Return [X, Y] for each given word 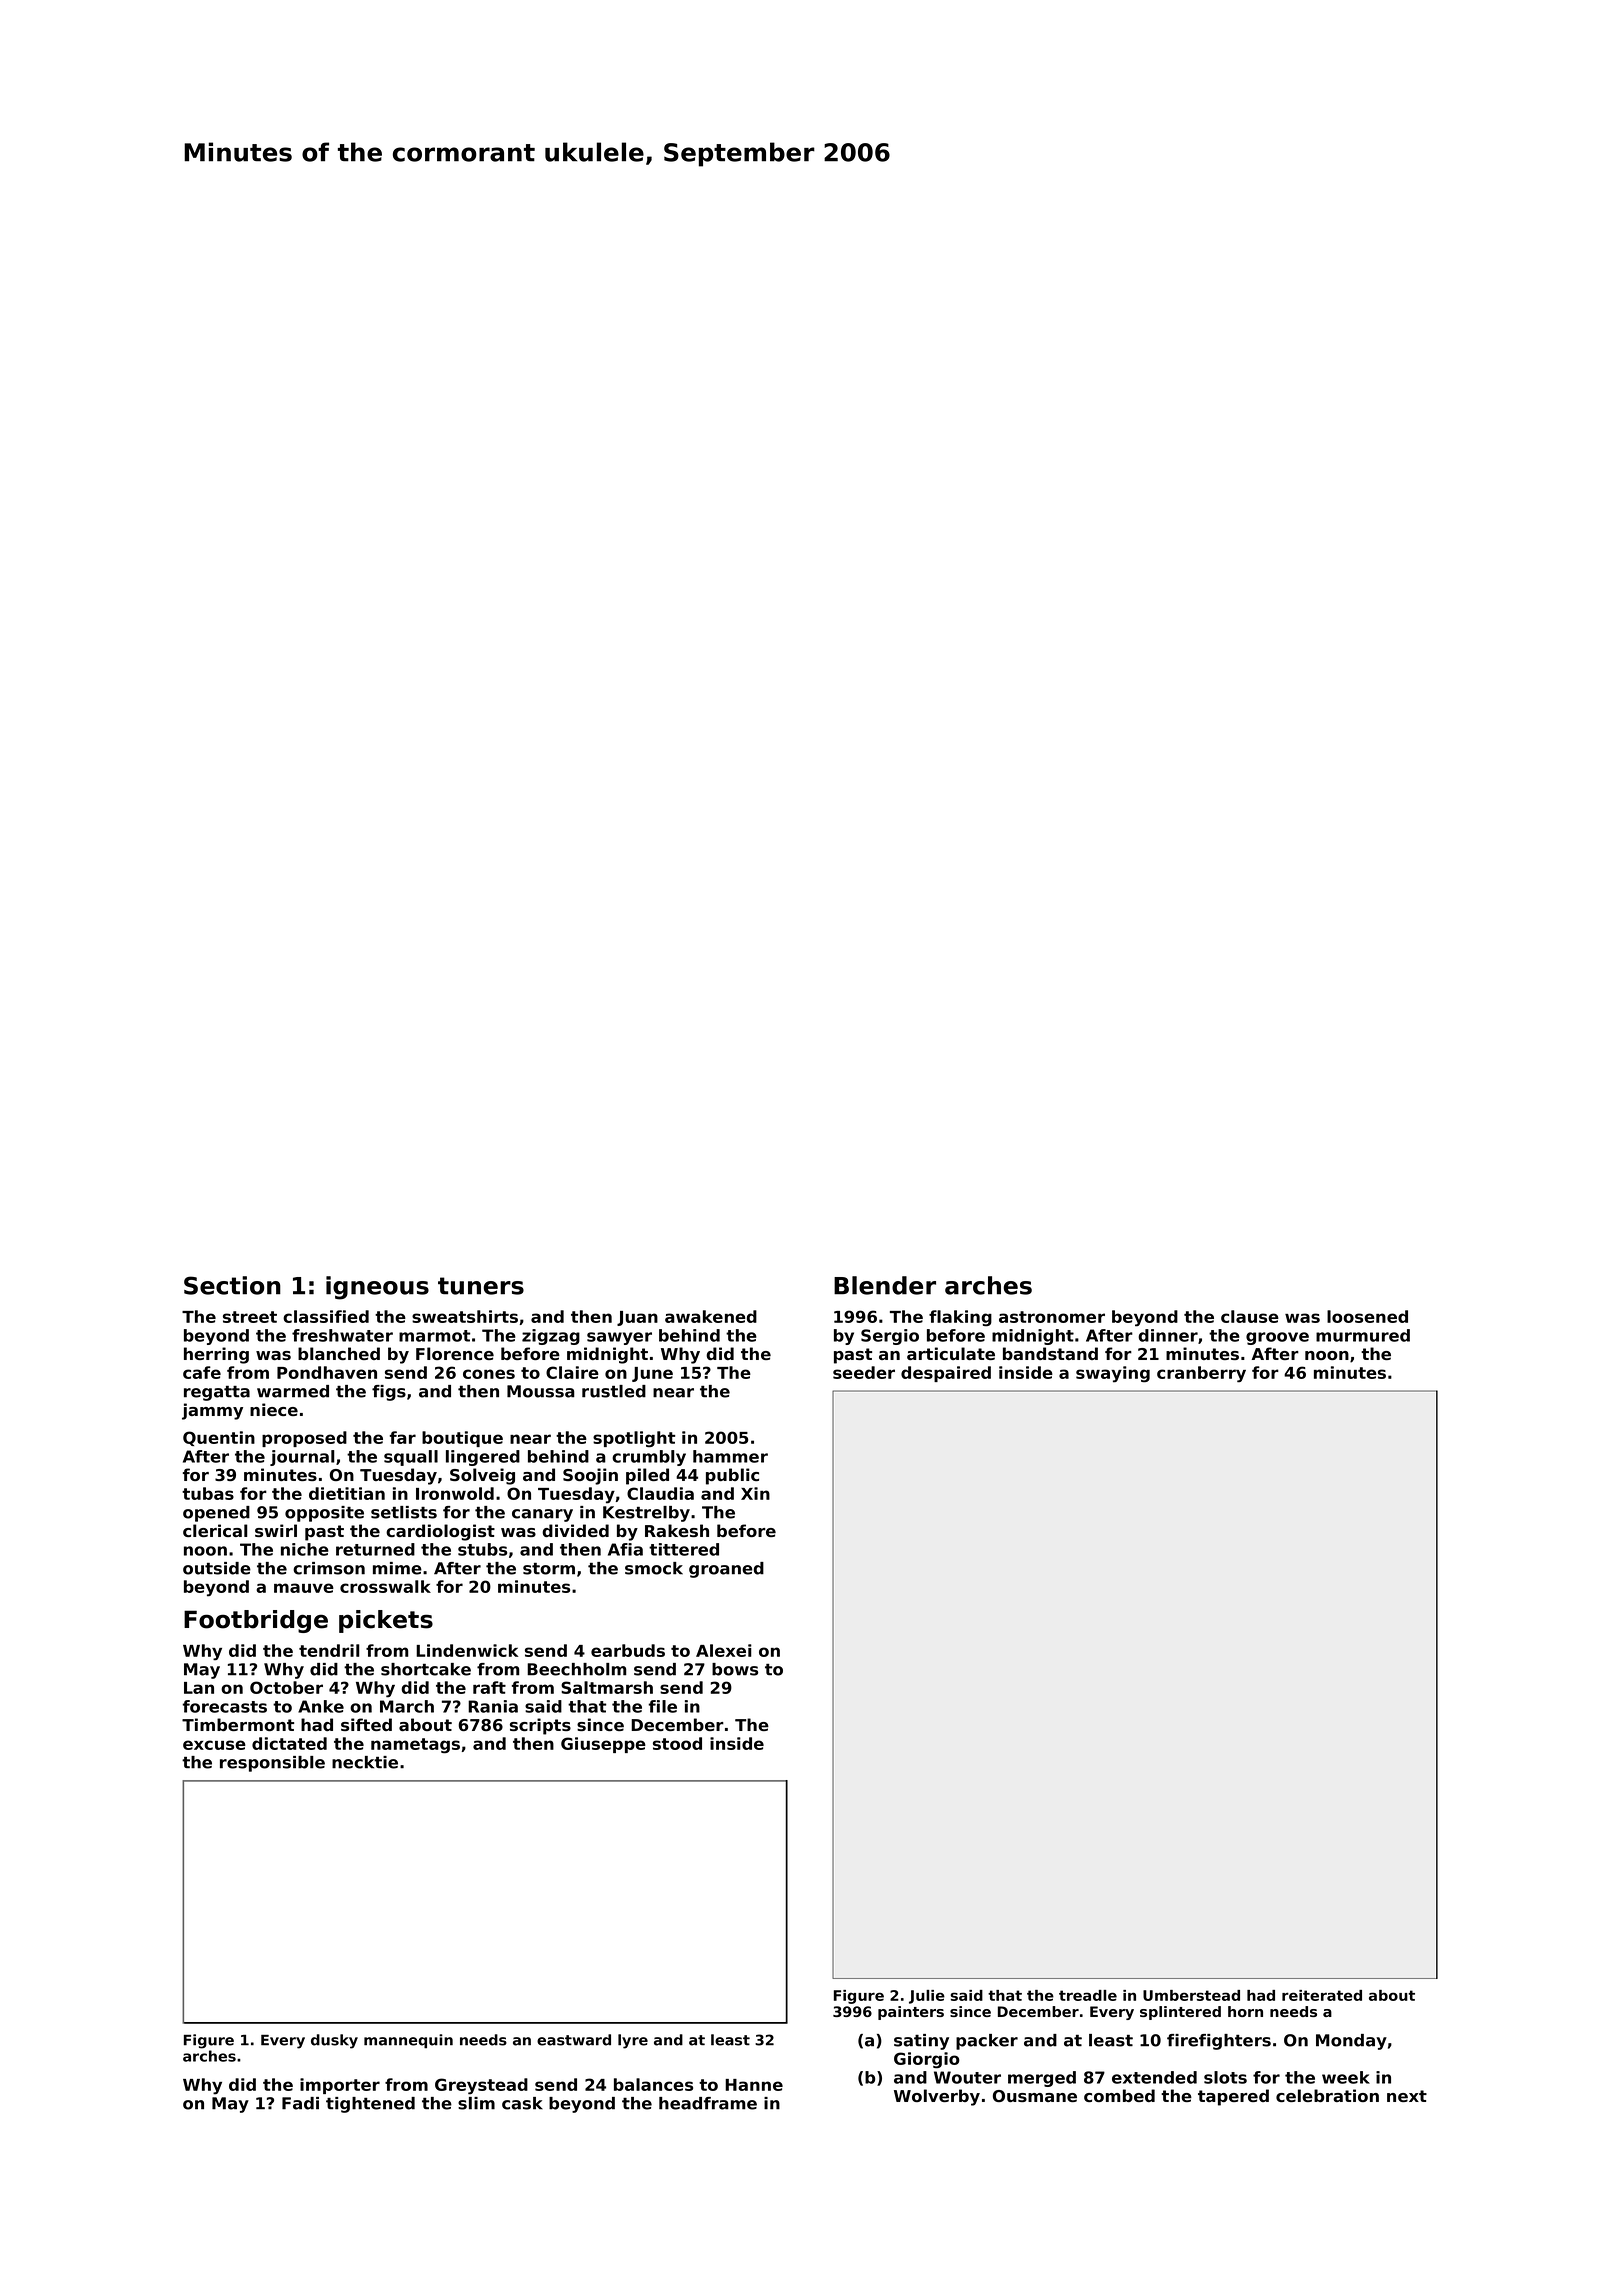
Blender [885, 1285]
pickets [386, 1621]
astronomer [1052, 1317]
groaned [726, 1570]
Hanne [754, 2085]
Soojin [590, 1476]
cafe [202, 1372]
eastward [574, 2040]
